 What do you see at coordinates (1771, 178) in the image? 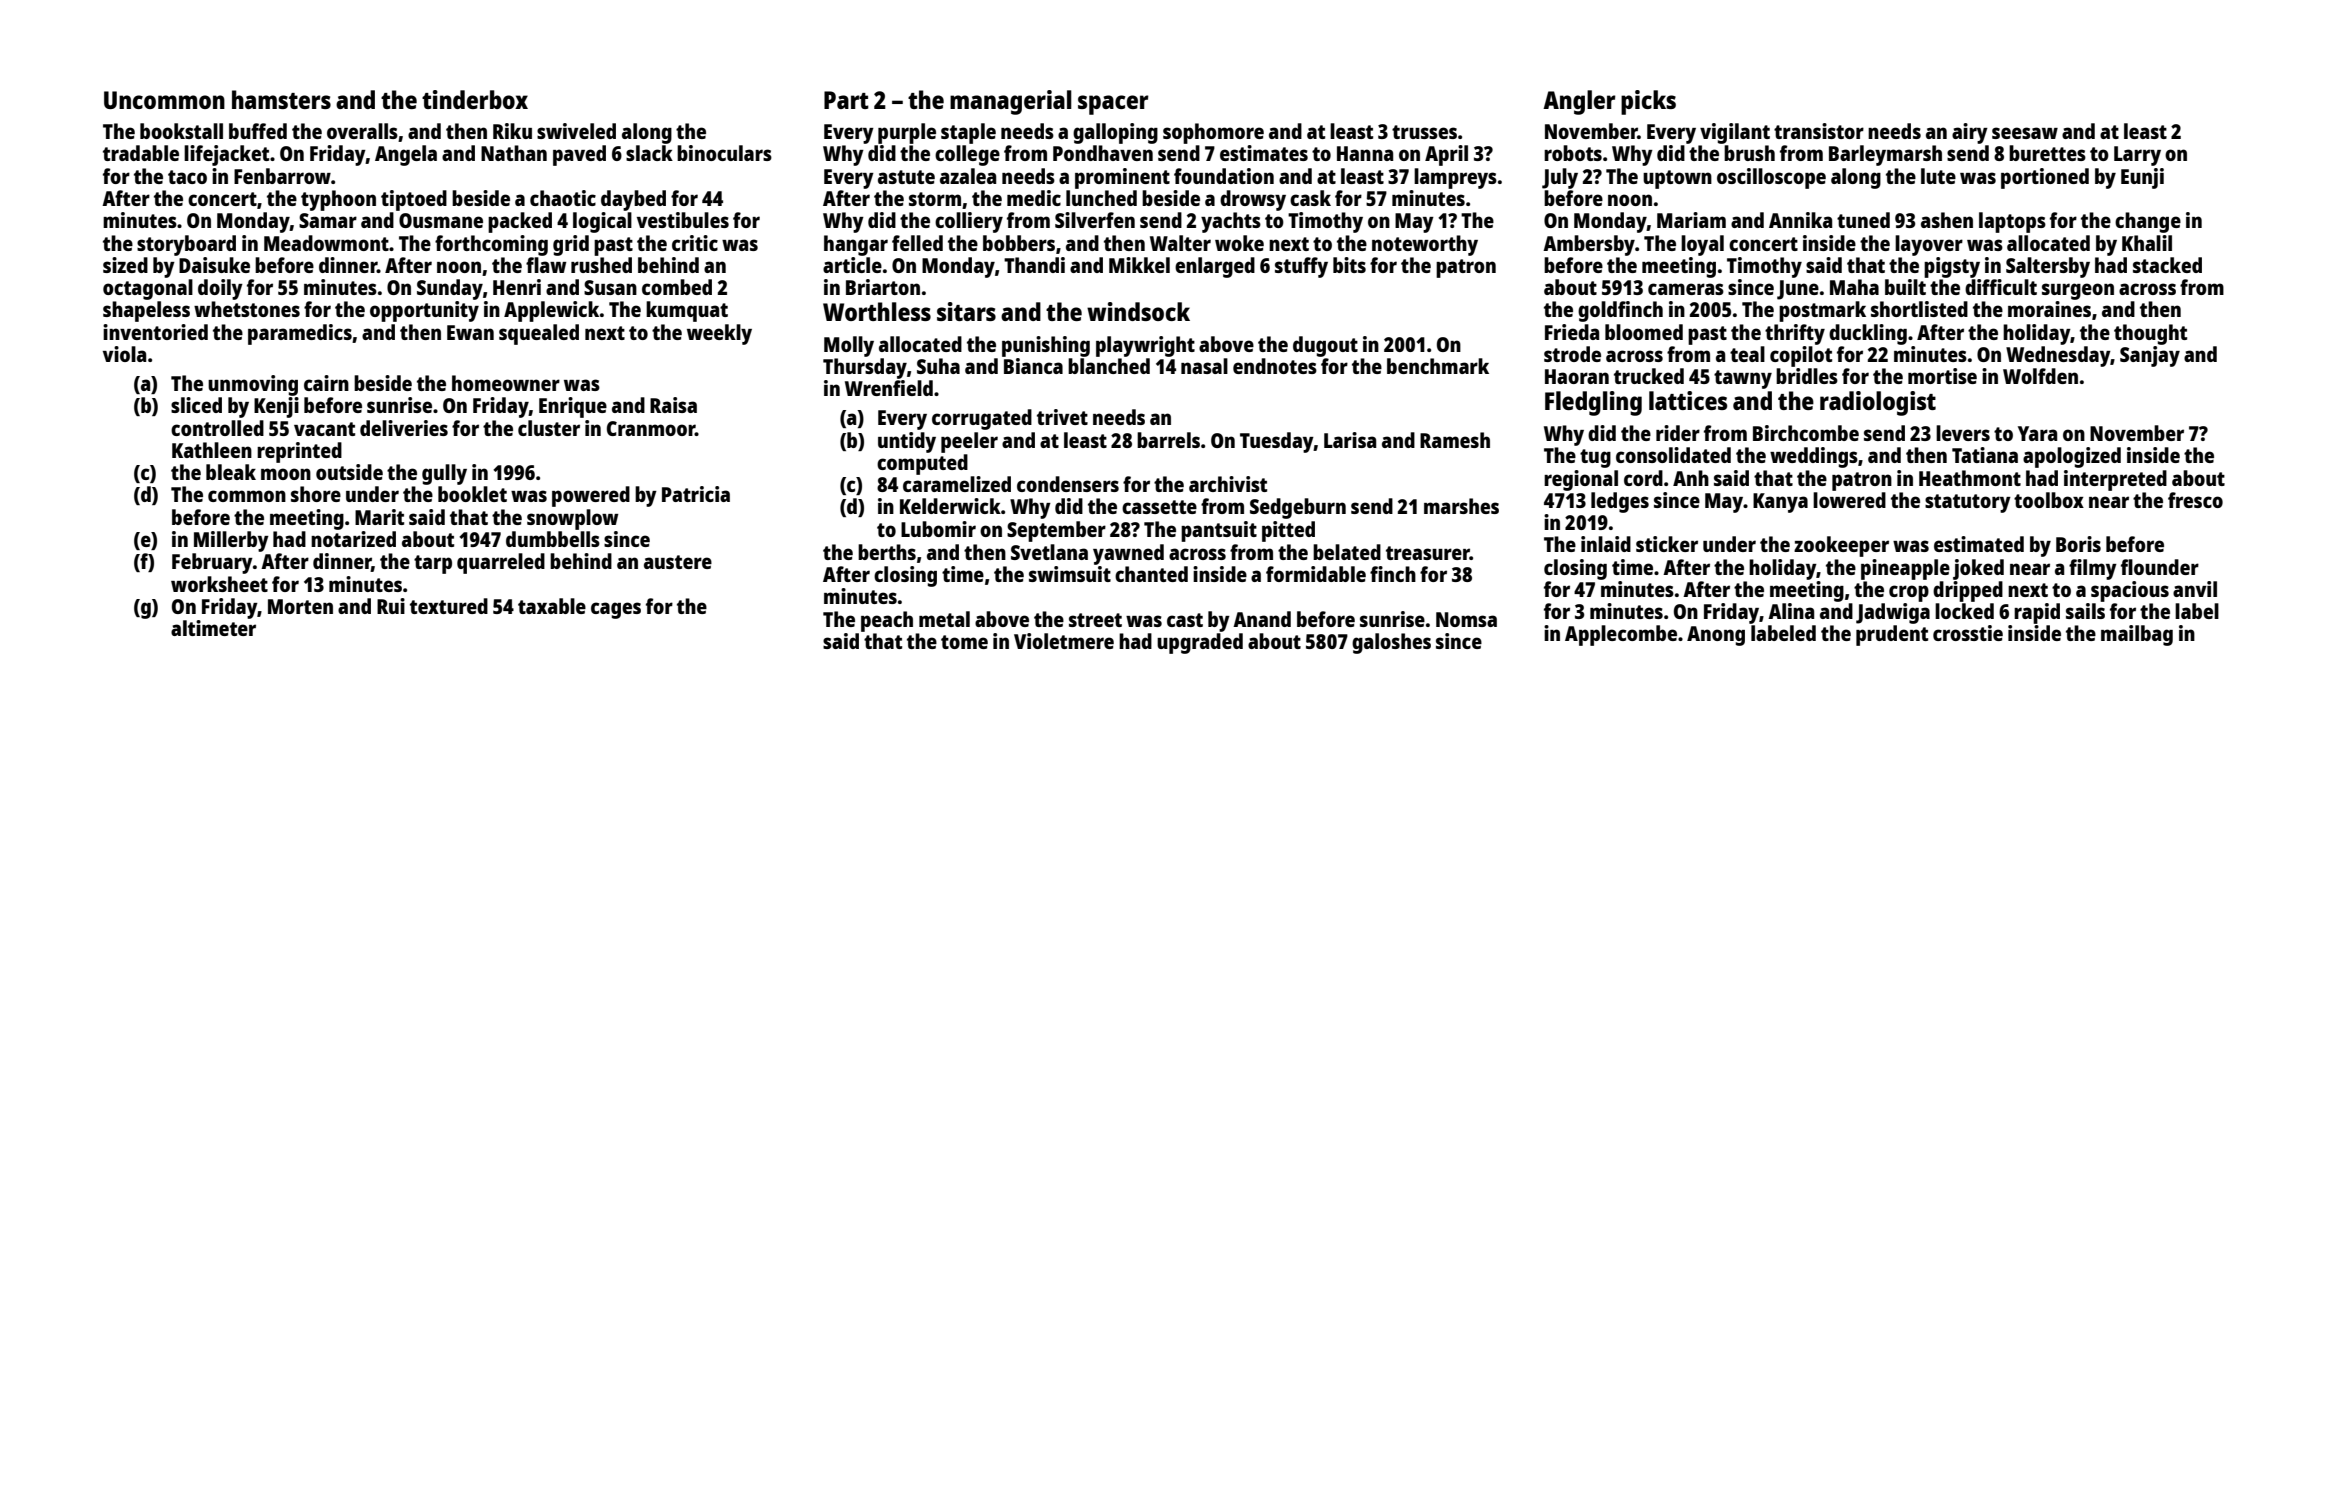
I see `oscilloscope` at bounding box center [1771, 178].
